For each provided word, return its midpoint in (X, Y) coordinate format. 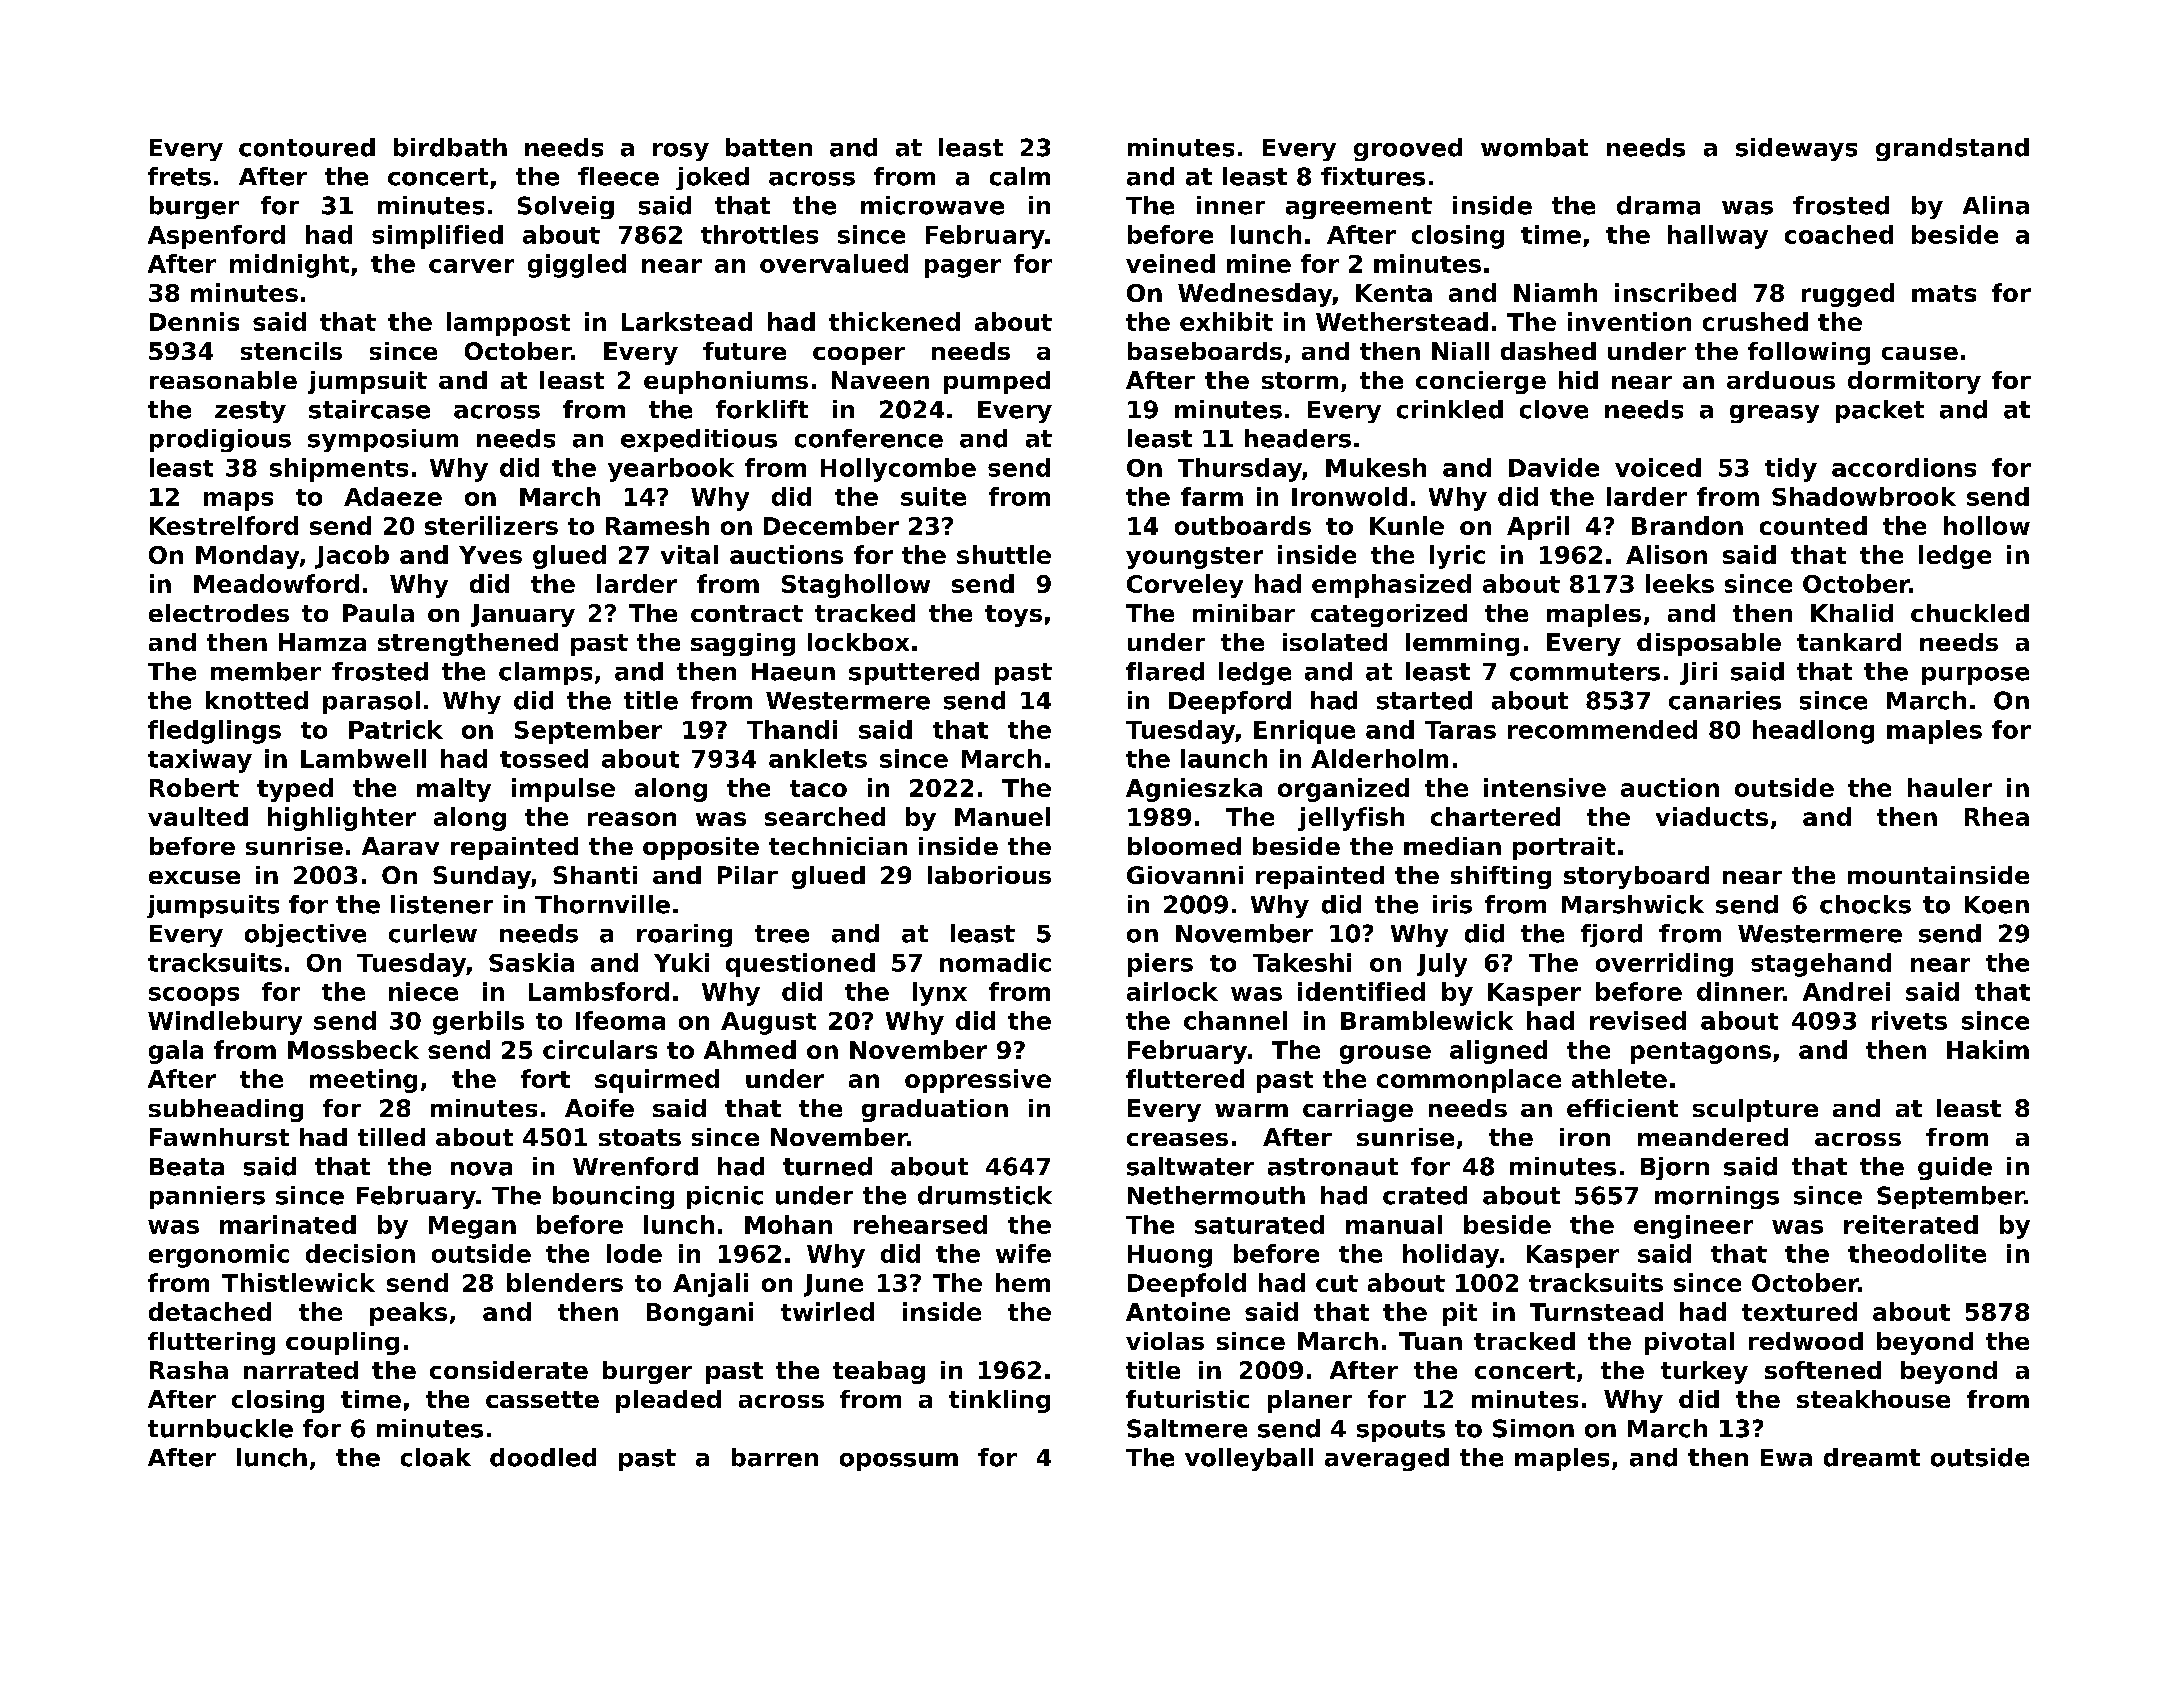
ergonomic (219, 1256)
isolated (1335, 642)
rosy (681, 152)
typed (295, 790)
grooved (1408, 149)
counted (1813, 525)
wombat (1534, 147)
